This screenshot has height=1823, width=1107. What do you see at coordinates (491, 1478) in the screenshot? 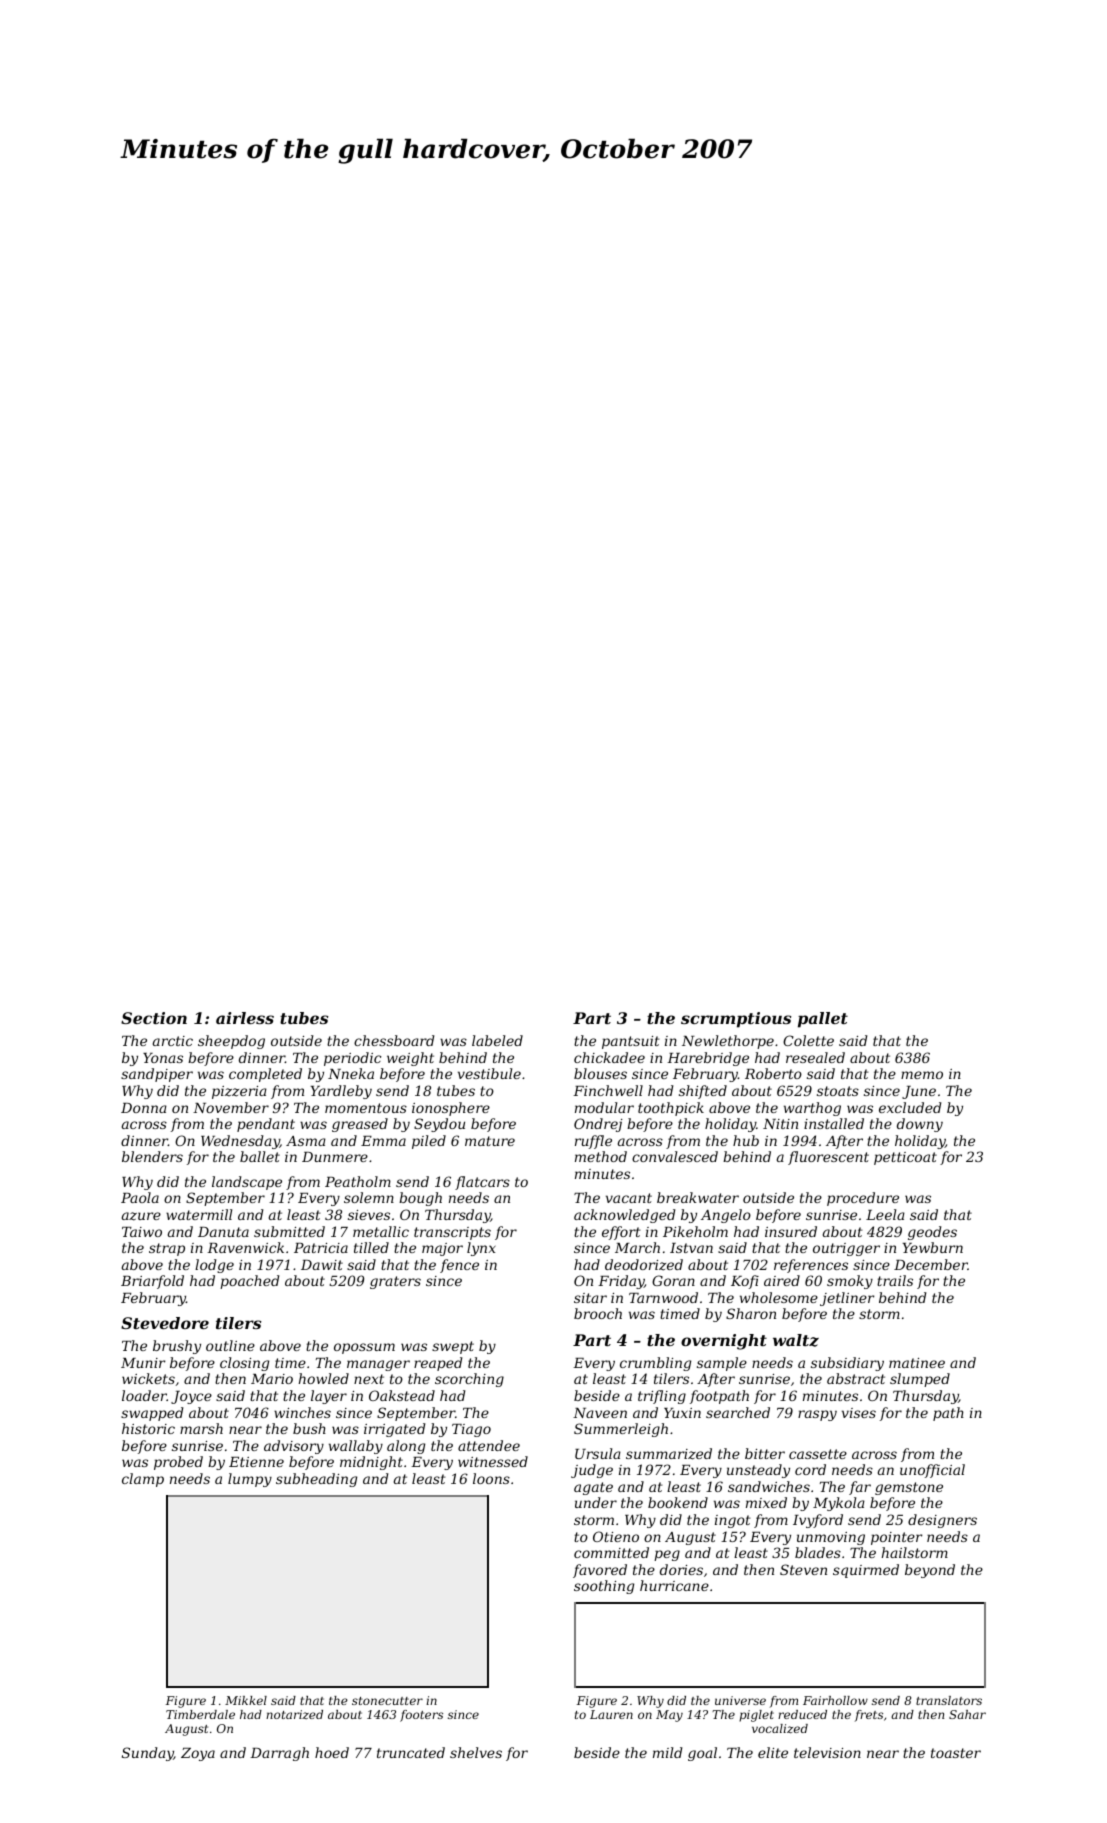
I see `loons` at bounding box center [491, 1478].
